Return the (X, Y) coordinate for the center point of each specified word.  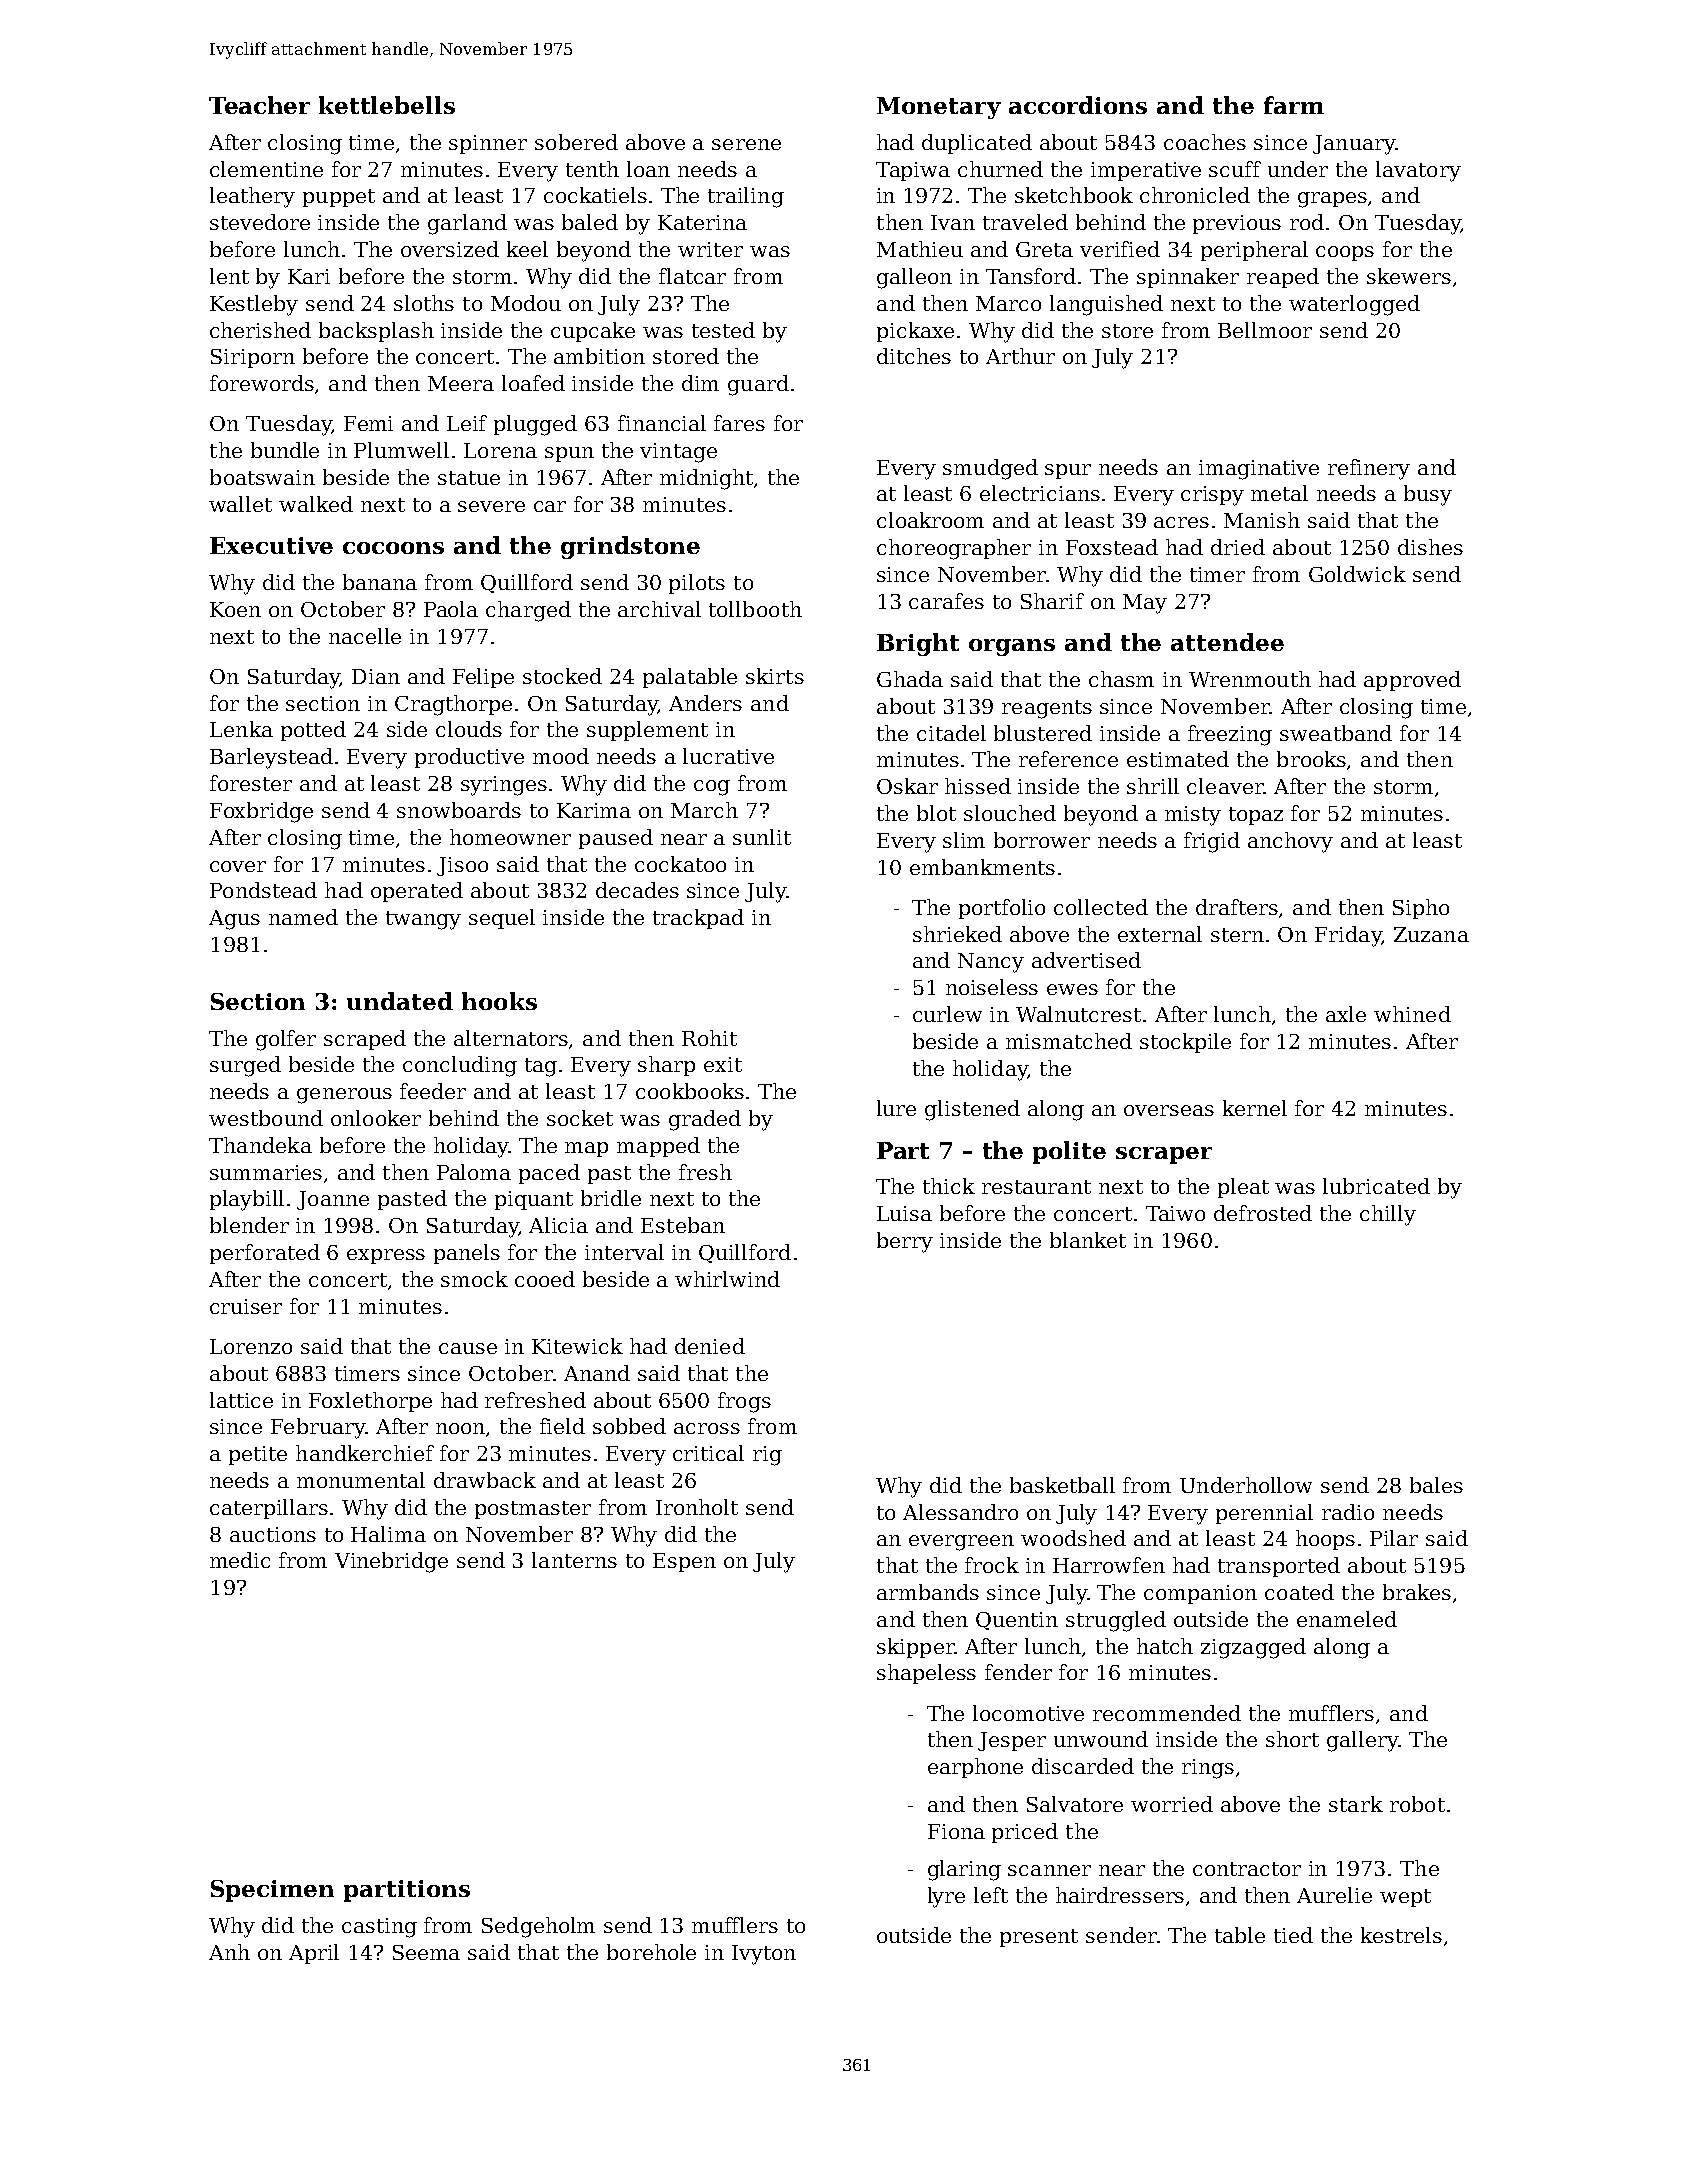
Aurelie (1334, 1895)
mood (561, 756)
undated (400, 1001)
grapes (1332, 200)
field (562, 1426)
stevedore (260, 222)
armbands (928, 1592)
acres (1181, 522)
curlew (947, 1014)
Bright (918, 644)
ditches (914, 356)
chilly (1388, 1215)
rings (1208, 1769)
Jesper (1012, 1741)
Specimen (272, 1891)
